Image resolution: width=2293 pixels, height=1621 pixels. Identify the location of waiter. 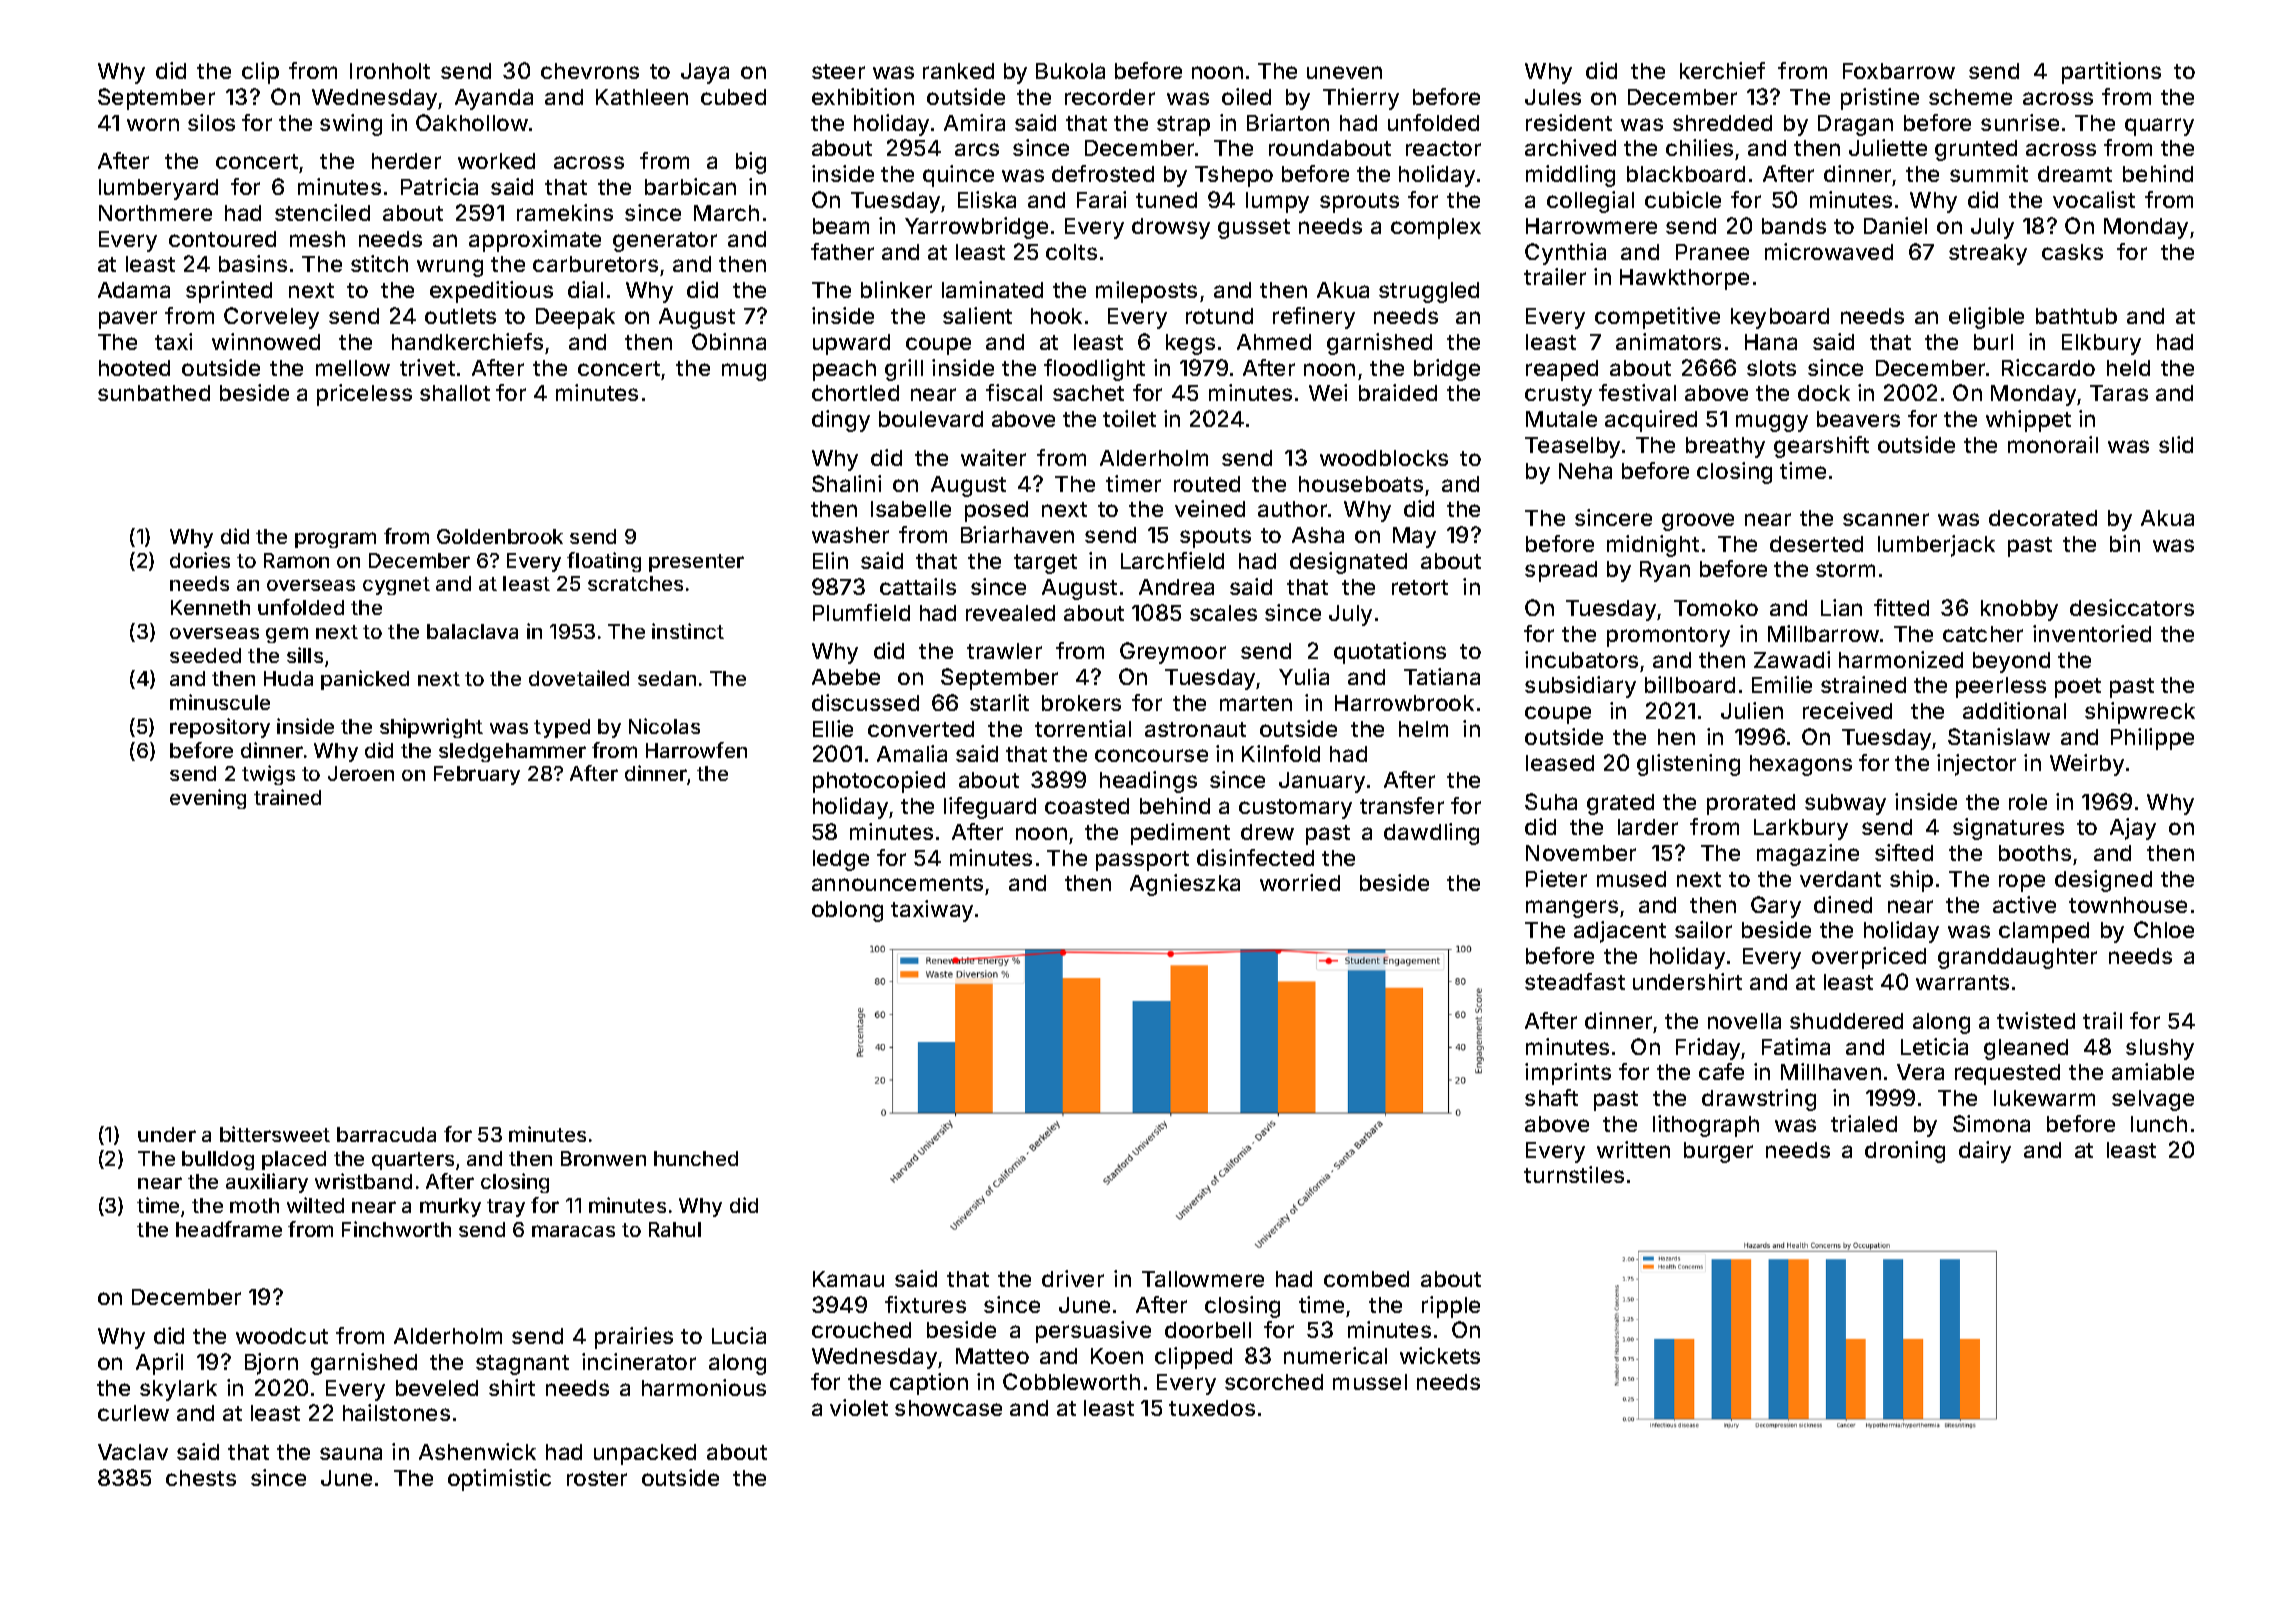
(993, 457).
